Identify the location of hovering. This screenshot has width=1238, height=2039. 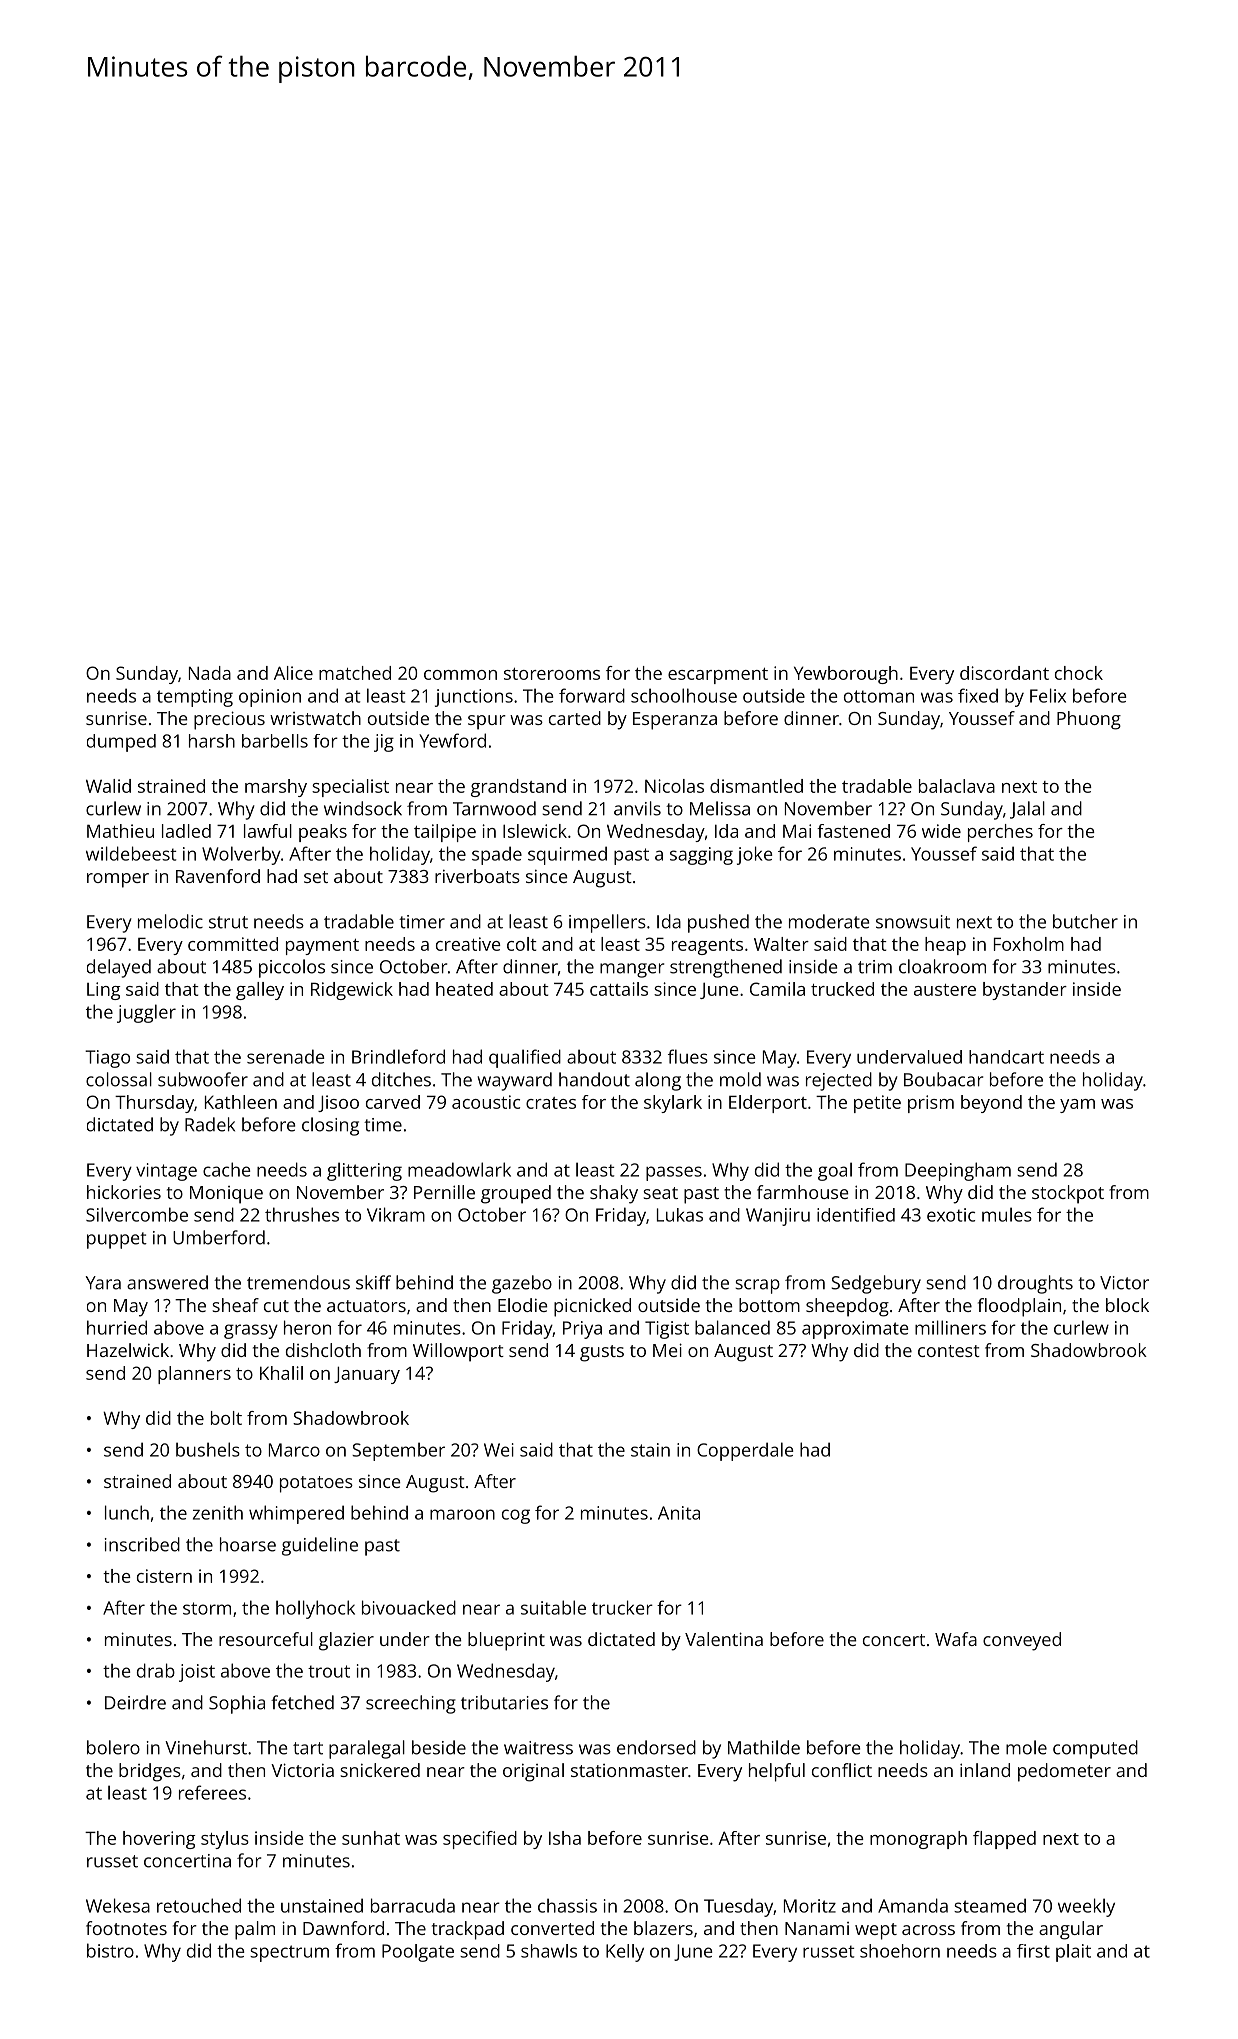
(159, 1840).
